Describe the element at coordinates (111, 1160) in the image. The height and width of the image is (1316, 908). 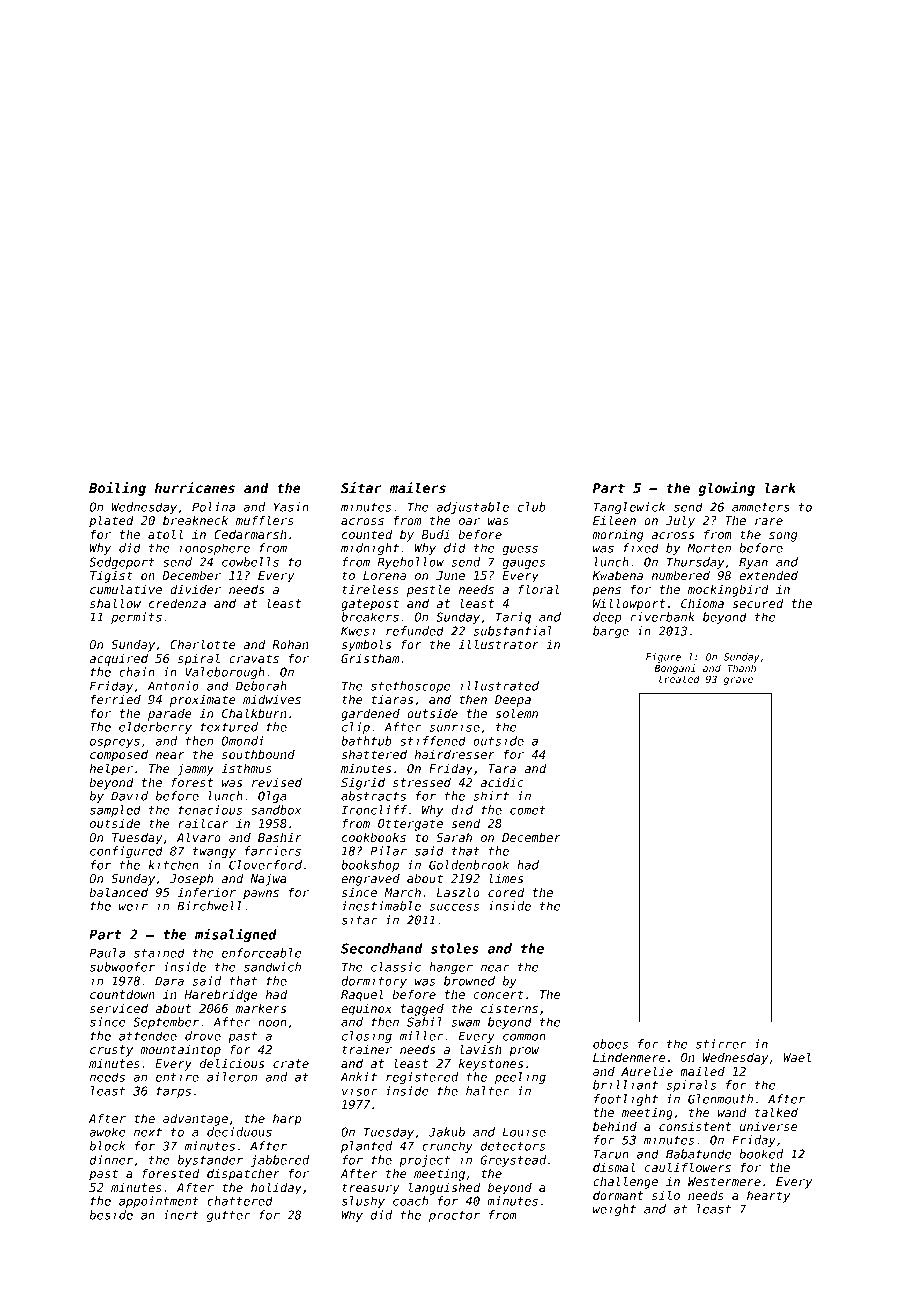
I see `dinner` at that location.
